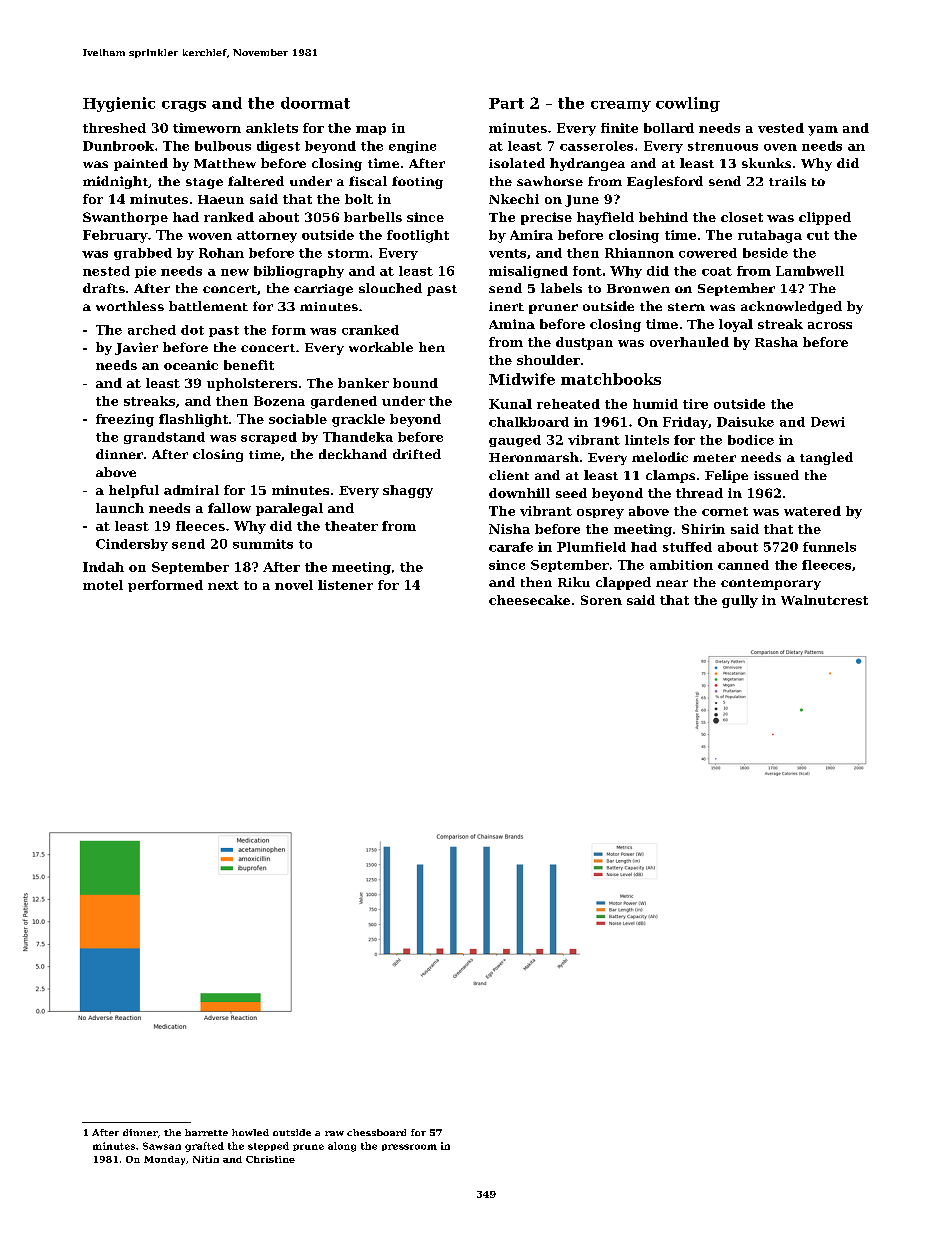 This screenshot has height=1233, width=952. Describe the element at coordinates (409, 1147) in the screenshot. I see `pressroom` at that location.
